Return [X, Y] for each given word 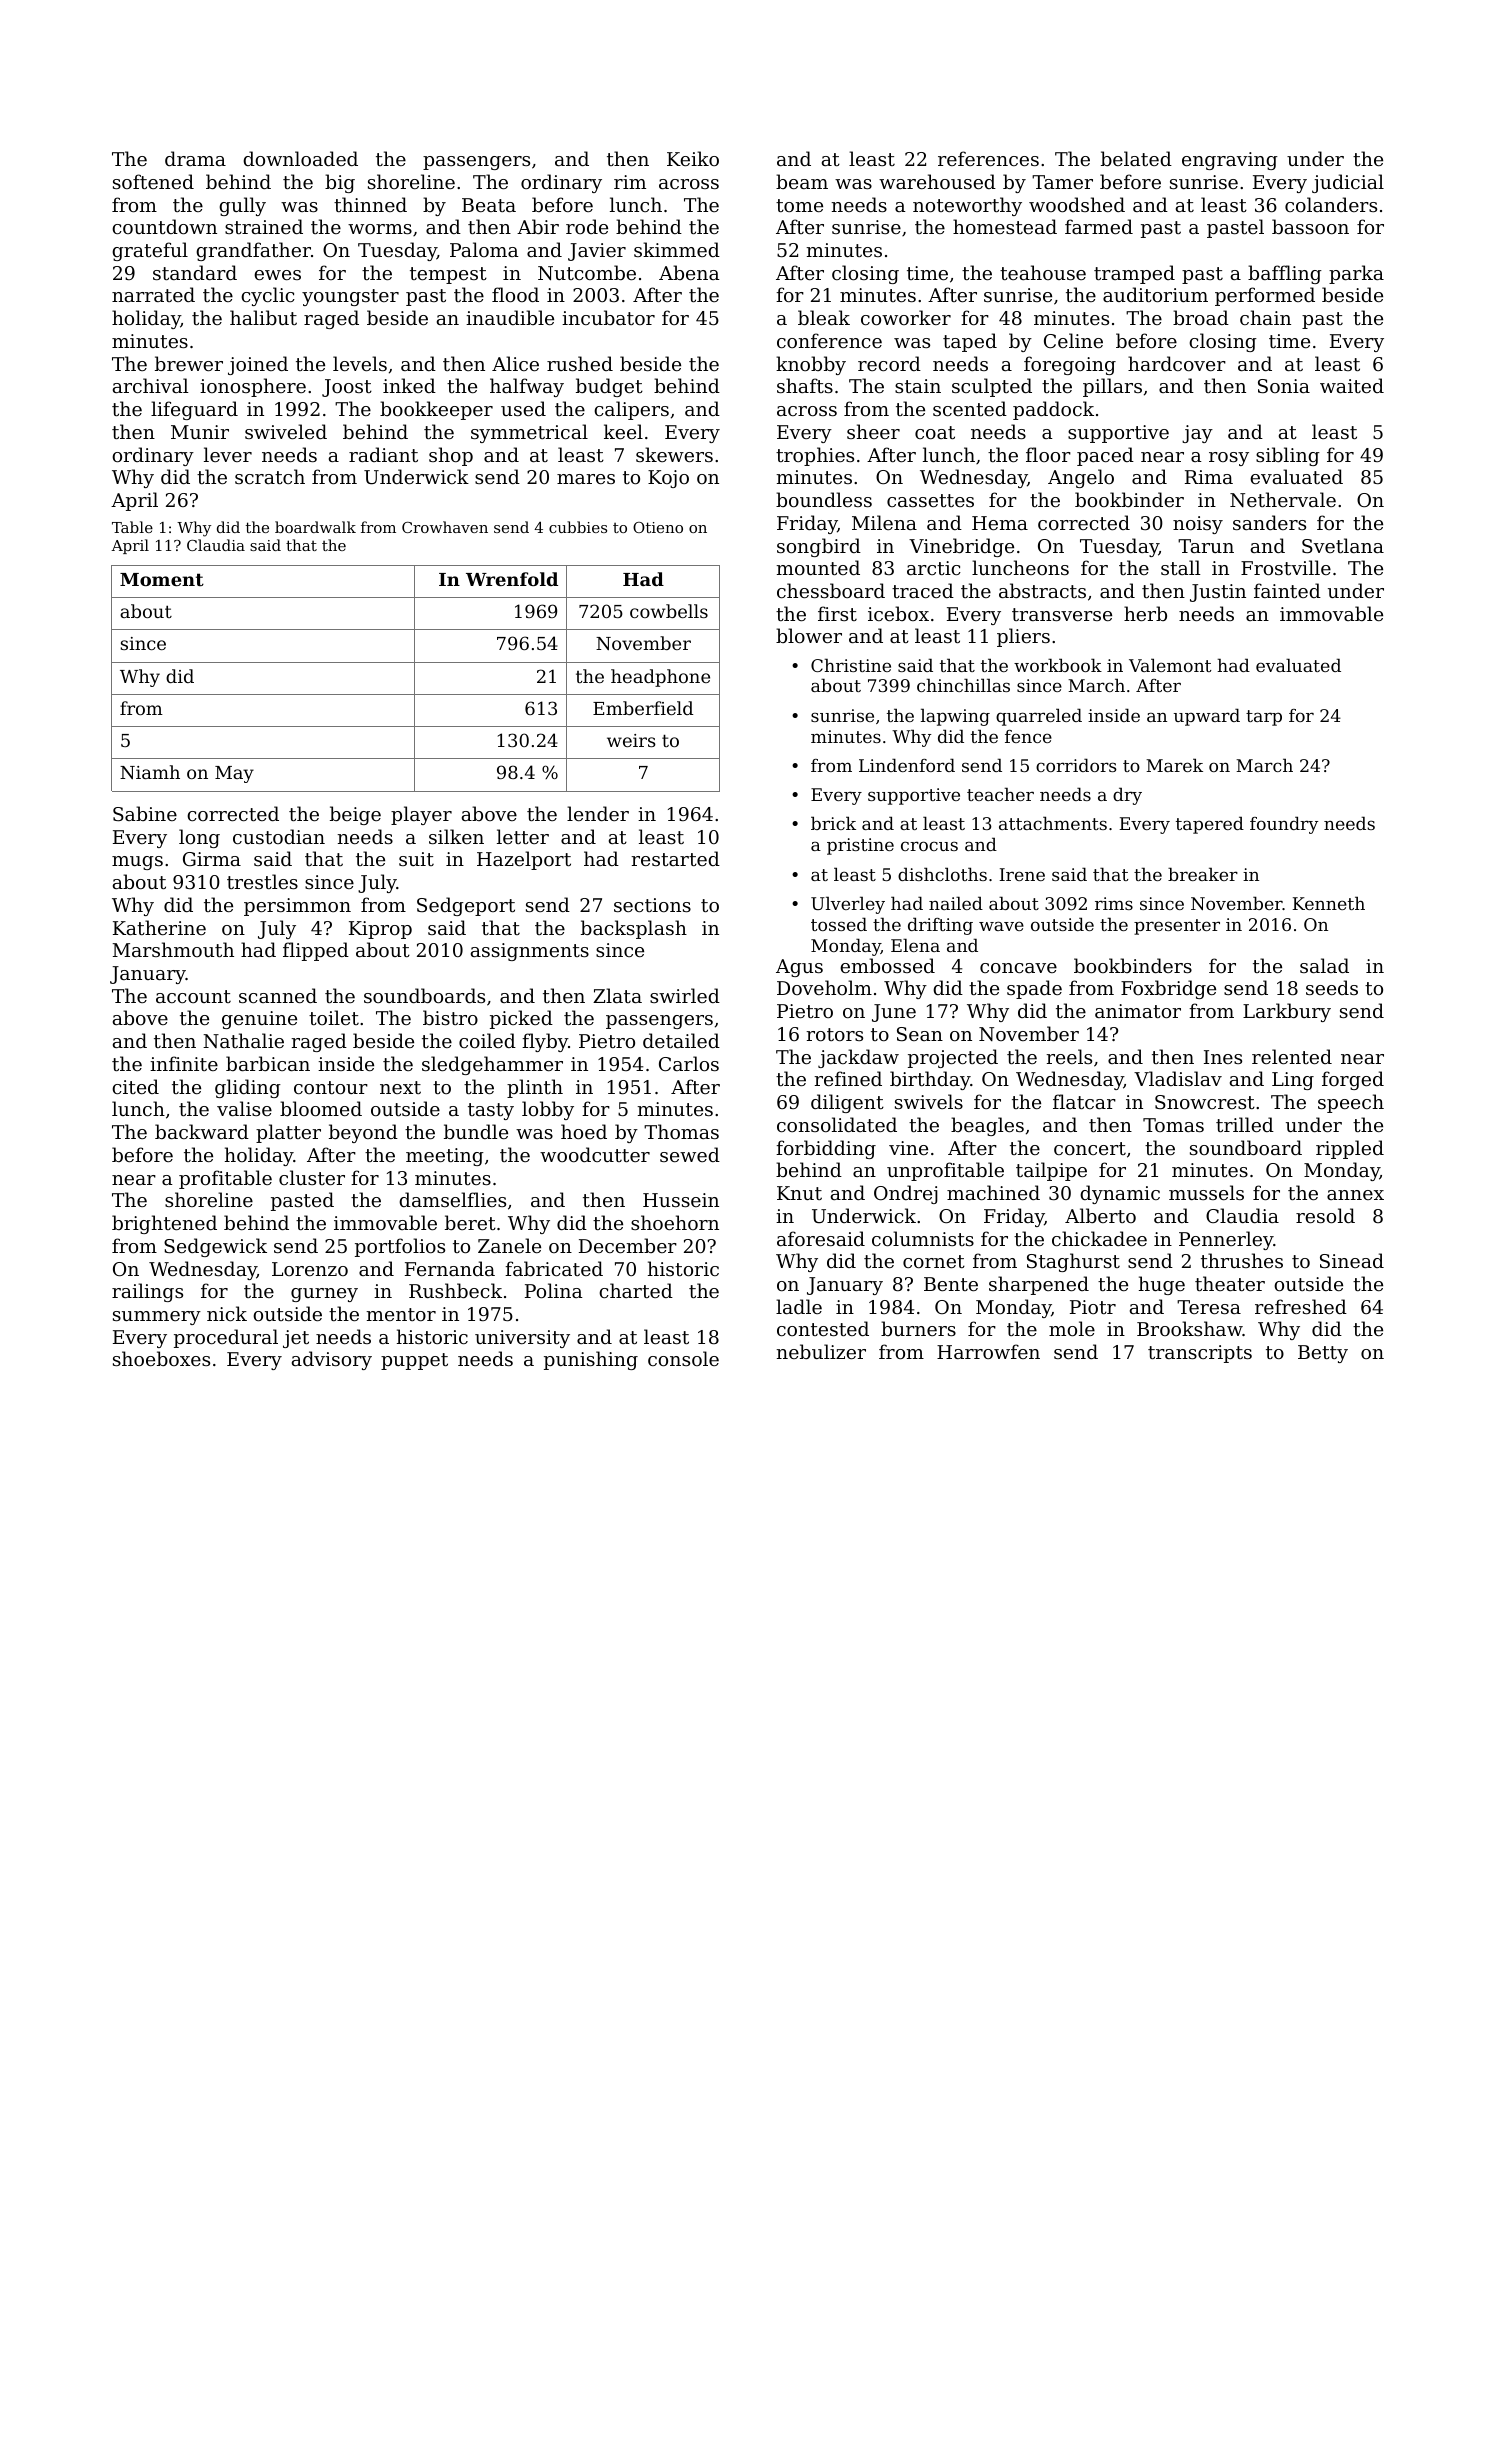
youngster [350, 297]
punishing [591, 1360]
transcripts [1200, 1354]
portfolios [400, 1247]
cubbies [578, 527]
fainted [1287, 590]
